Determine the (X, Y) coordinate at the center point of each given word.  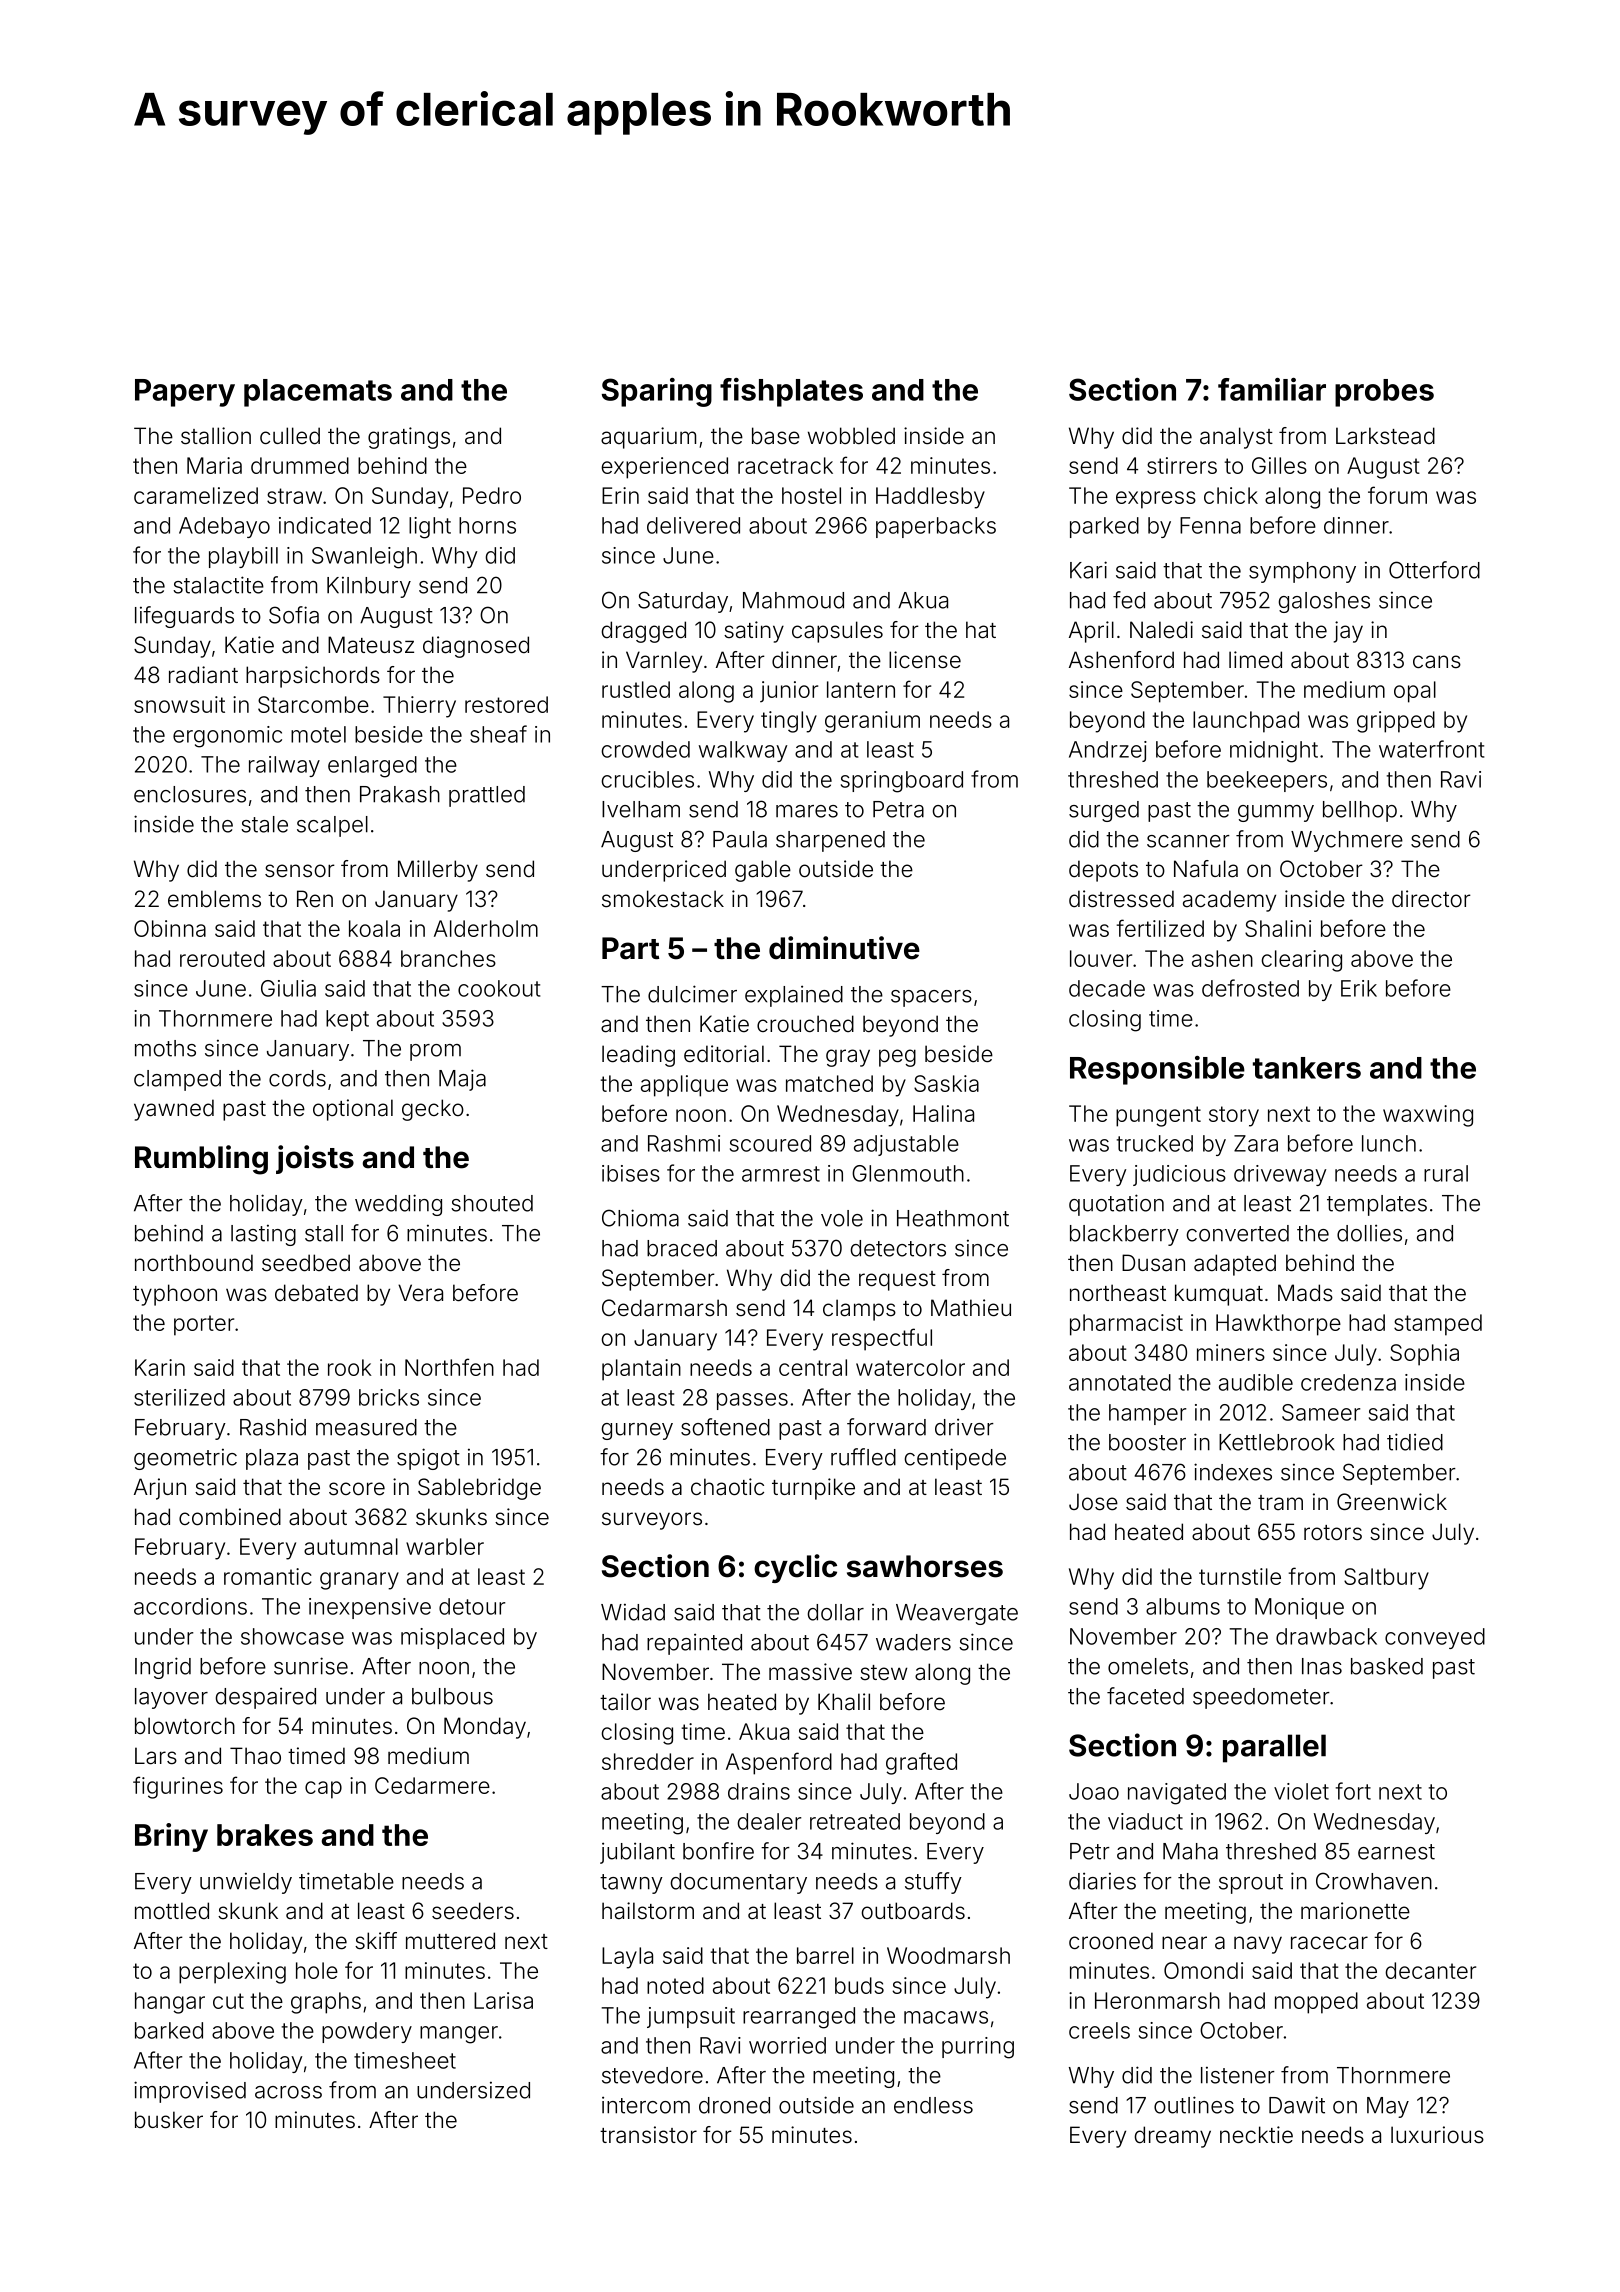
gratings (409, 438)
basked (1387, 1666)
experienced (664, 468)
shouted (492, 1203)
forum (1397, 495)
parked (1104, 527)
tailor (625, 1702)
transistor (648, 2135)
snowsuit (179, 704)
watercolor (910, 1367)
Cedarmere (432, 1785)
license (925, 660)
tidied (1415, 1442)
